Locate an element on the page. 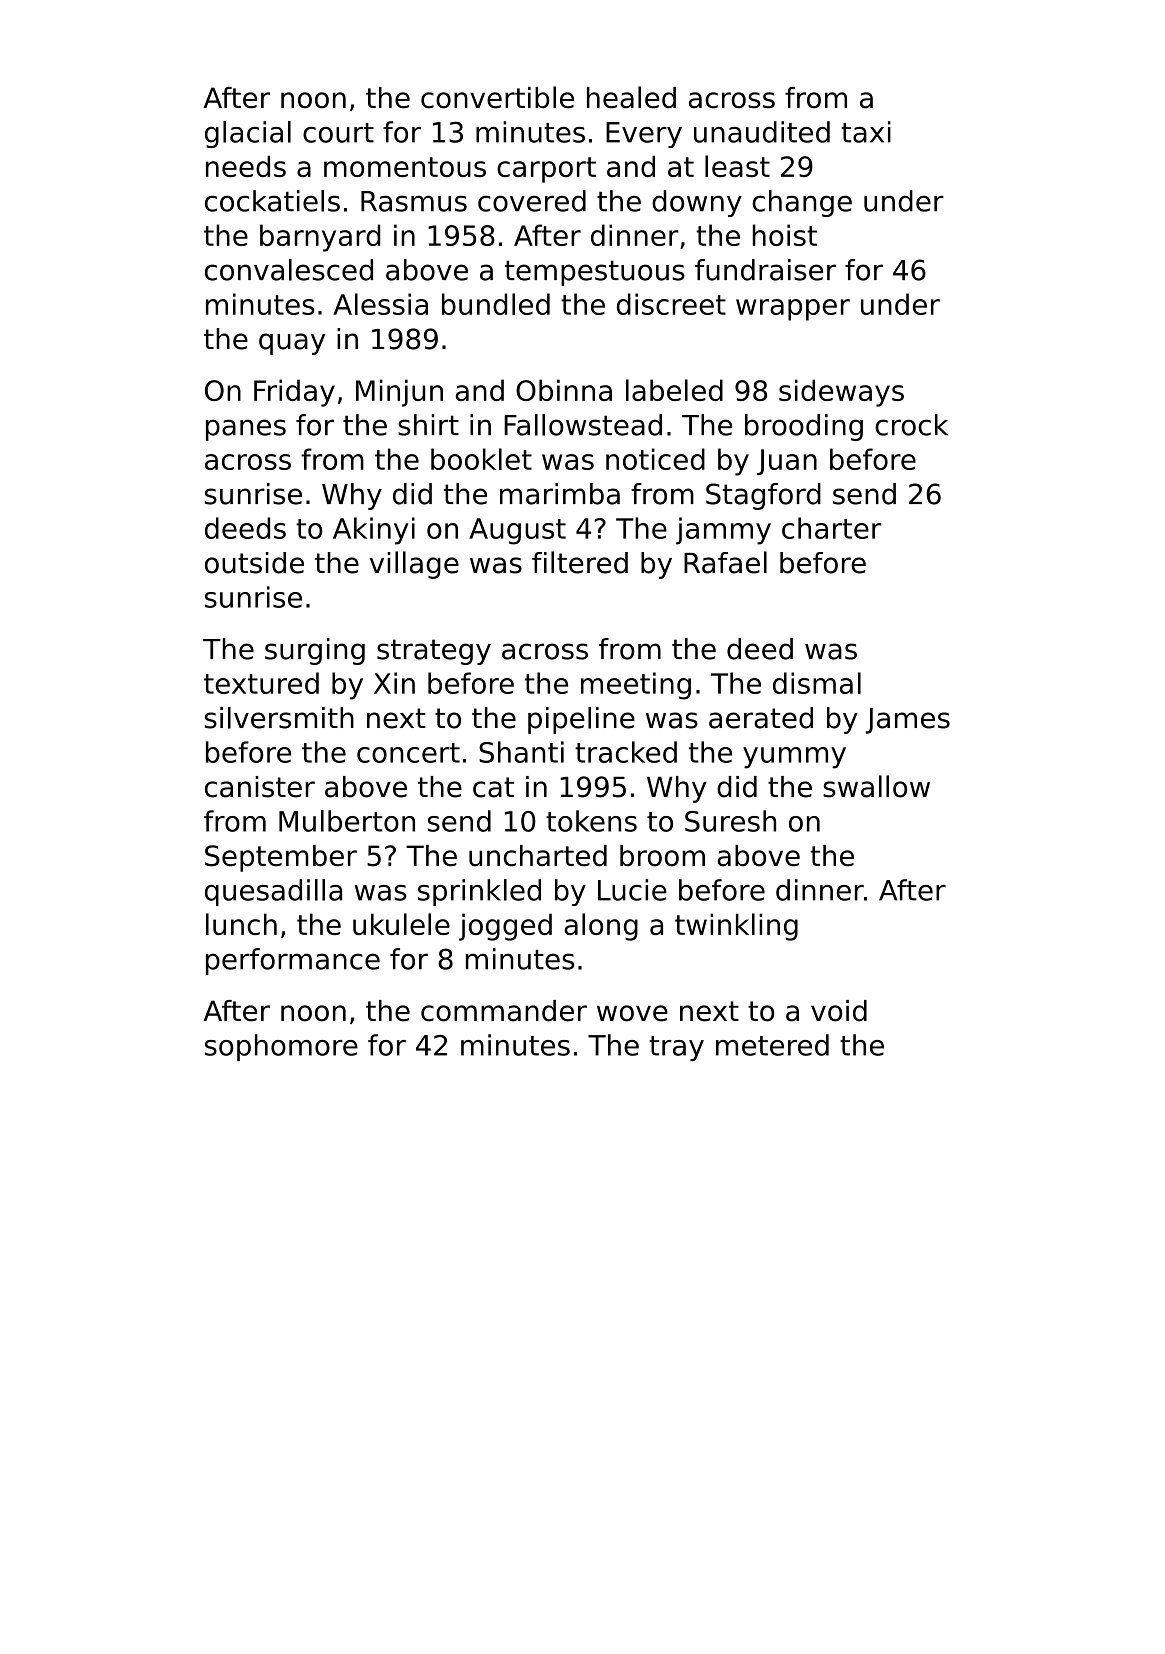  void is located at coordinates (839, 1011).
